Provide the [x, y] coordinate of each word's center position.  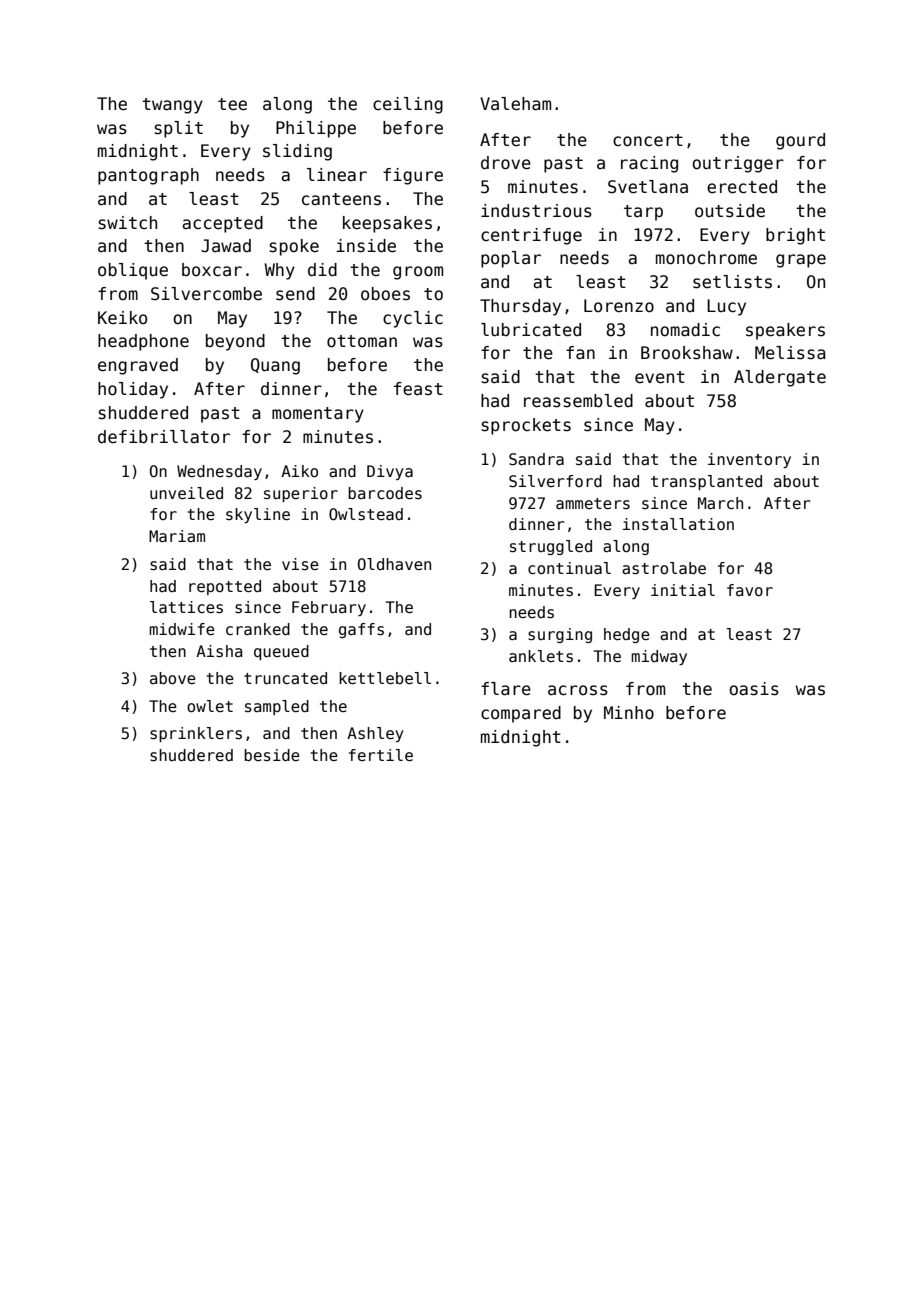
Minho [629, 713]
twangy [172, 106]
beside [272, 755]
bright [795, 236]
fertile [381, 755]
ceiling [408, 105]
